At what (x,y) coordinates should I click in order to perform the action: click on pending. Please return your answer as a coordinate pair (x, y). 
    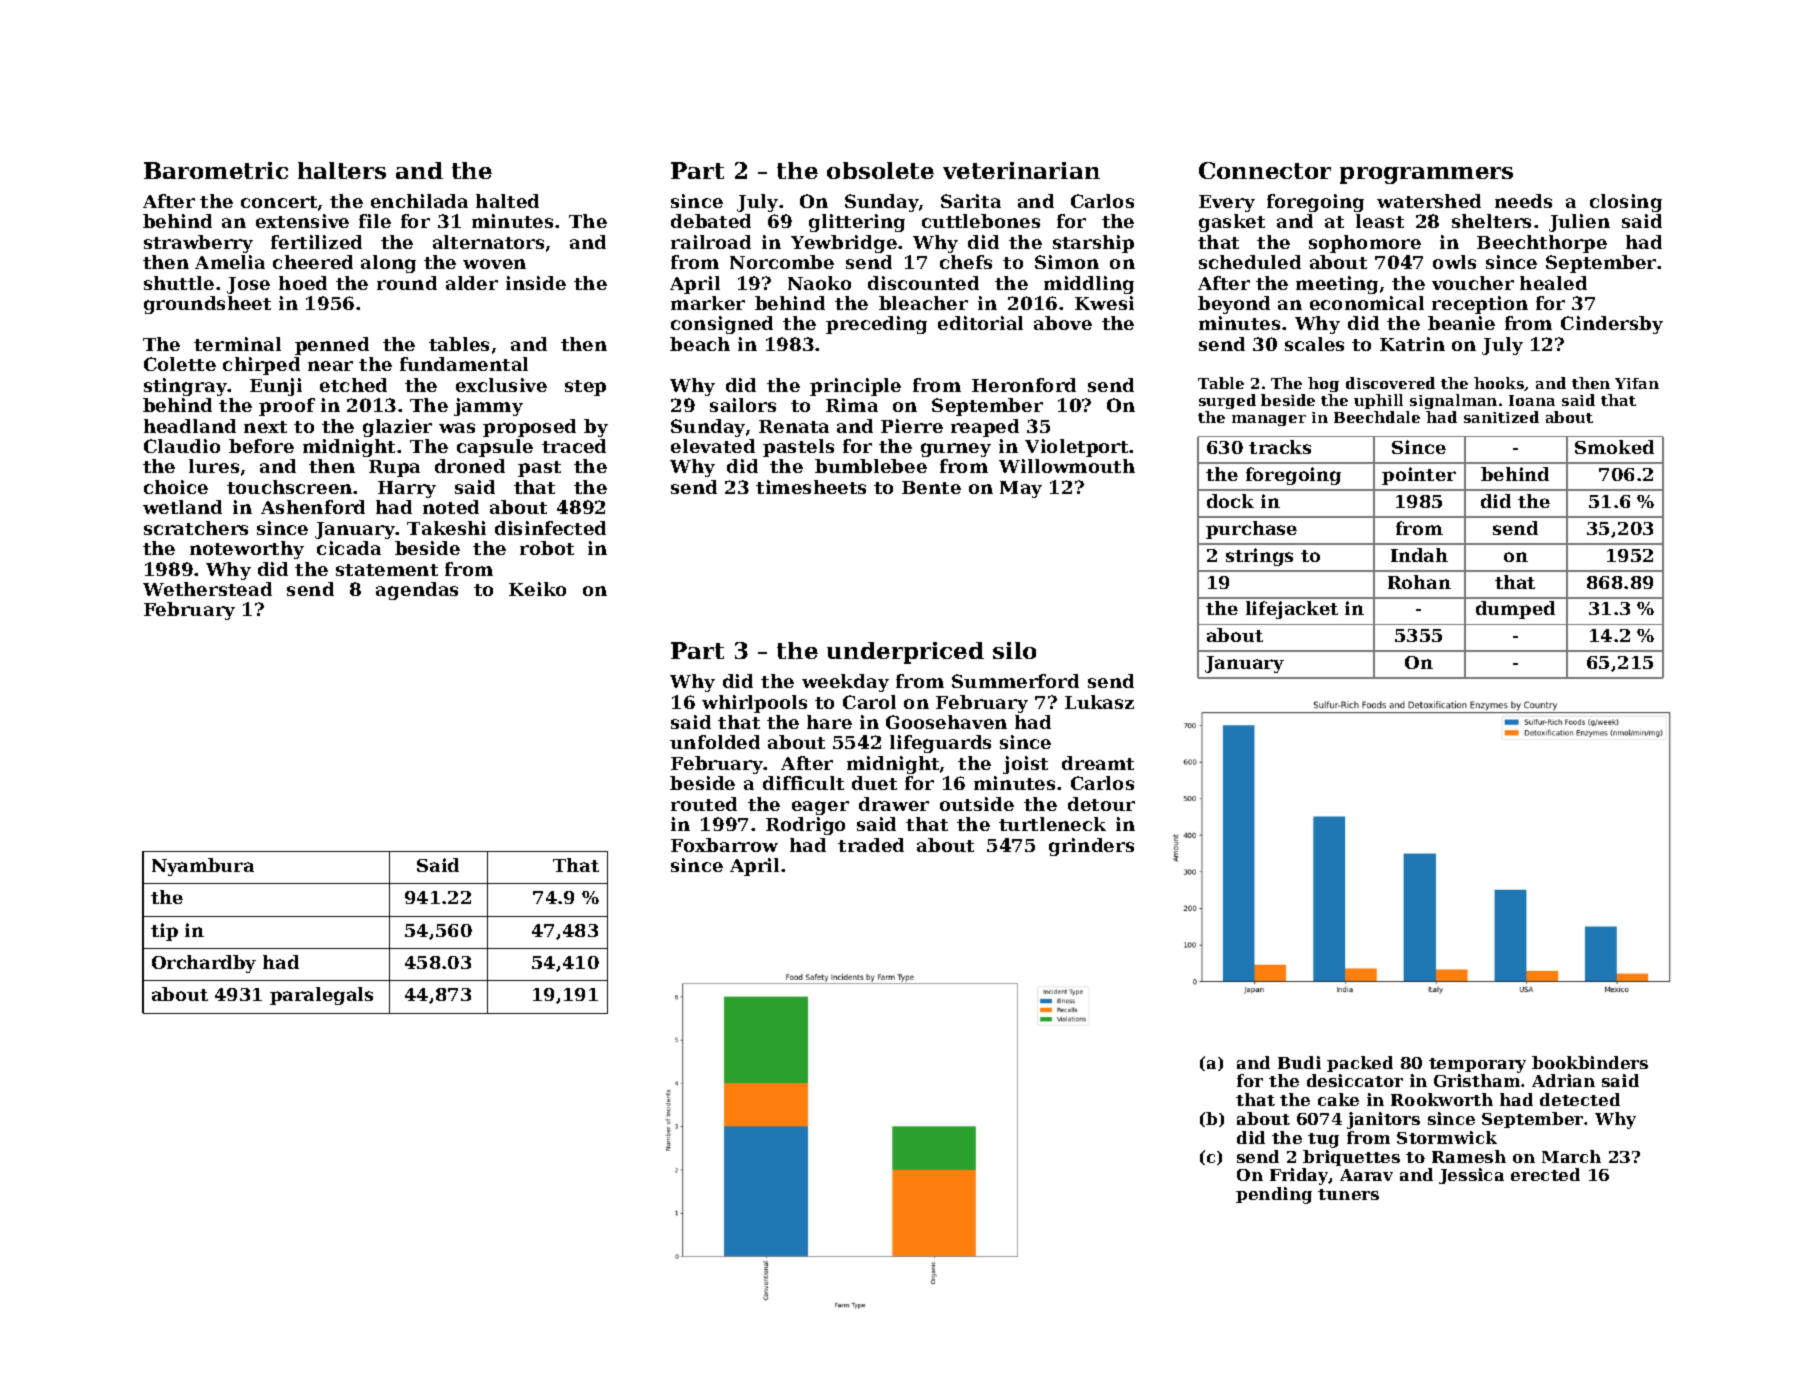
    Looking at the image, I should click on (1274, 1195).
